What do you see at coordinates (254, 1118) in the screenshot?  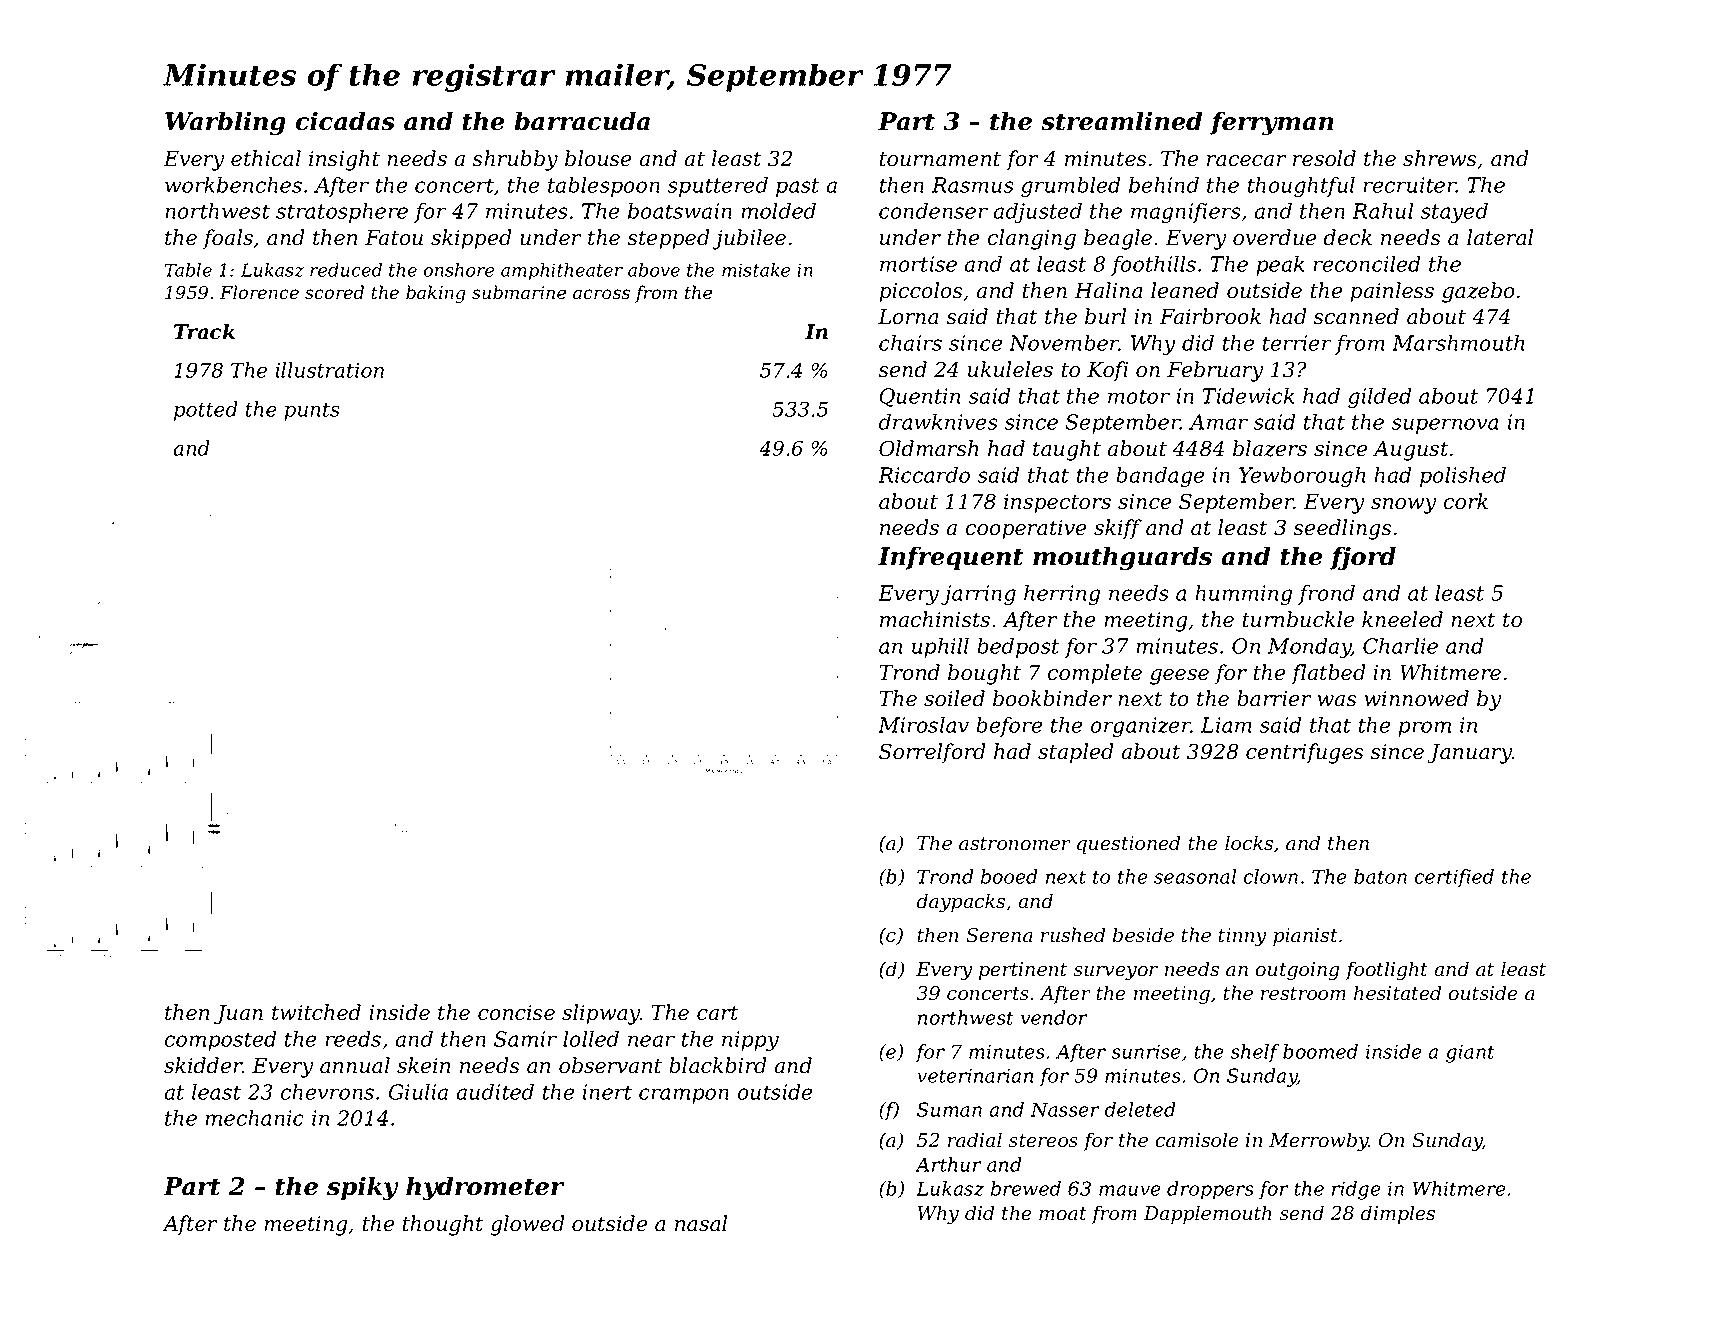 I see `mechanic` at bounding box center [254, 1118].
